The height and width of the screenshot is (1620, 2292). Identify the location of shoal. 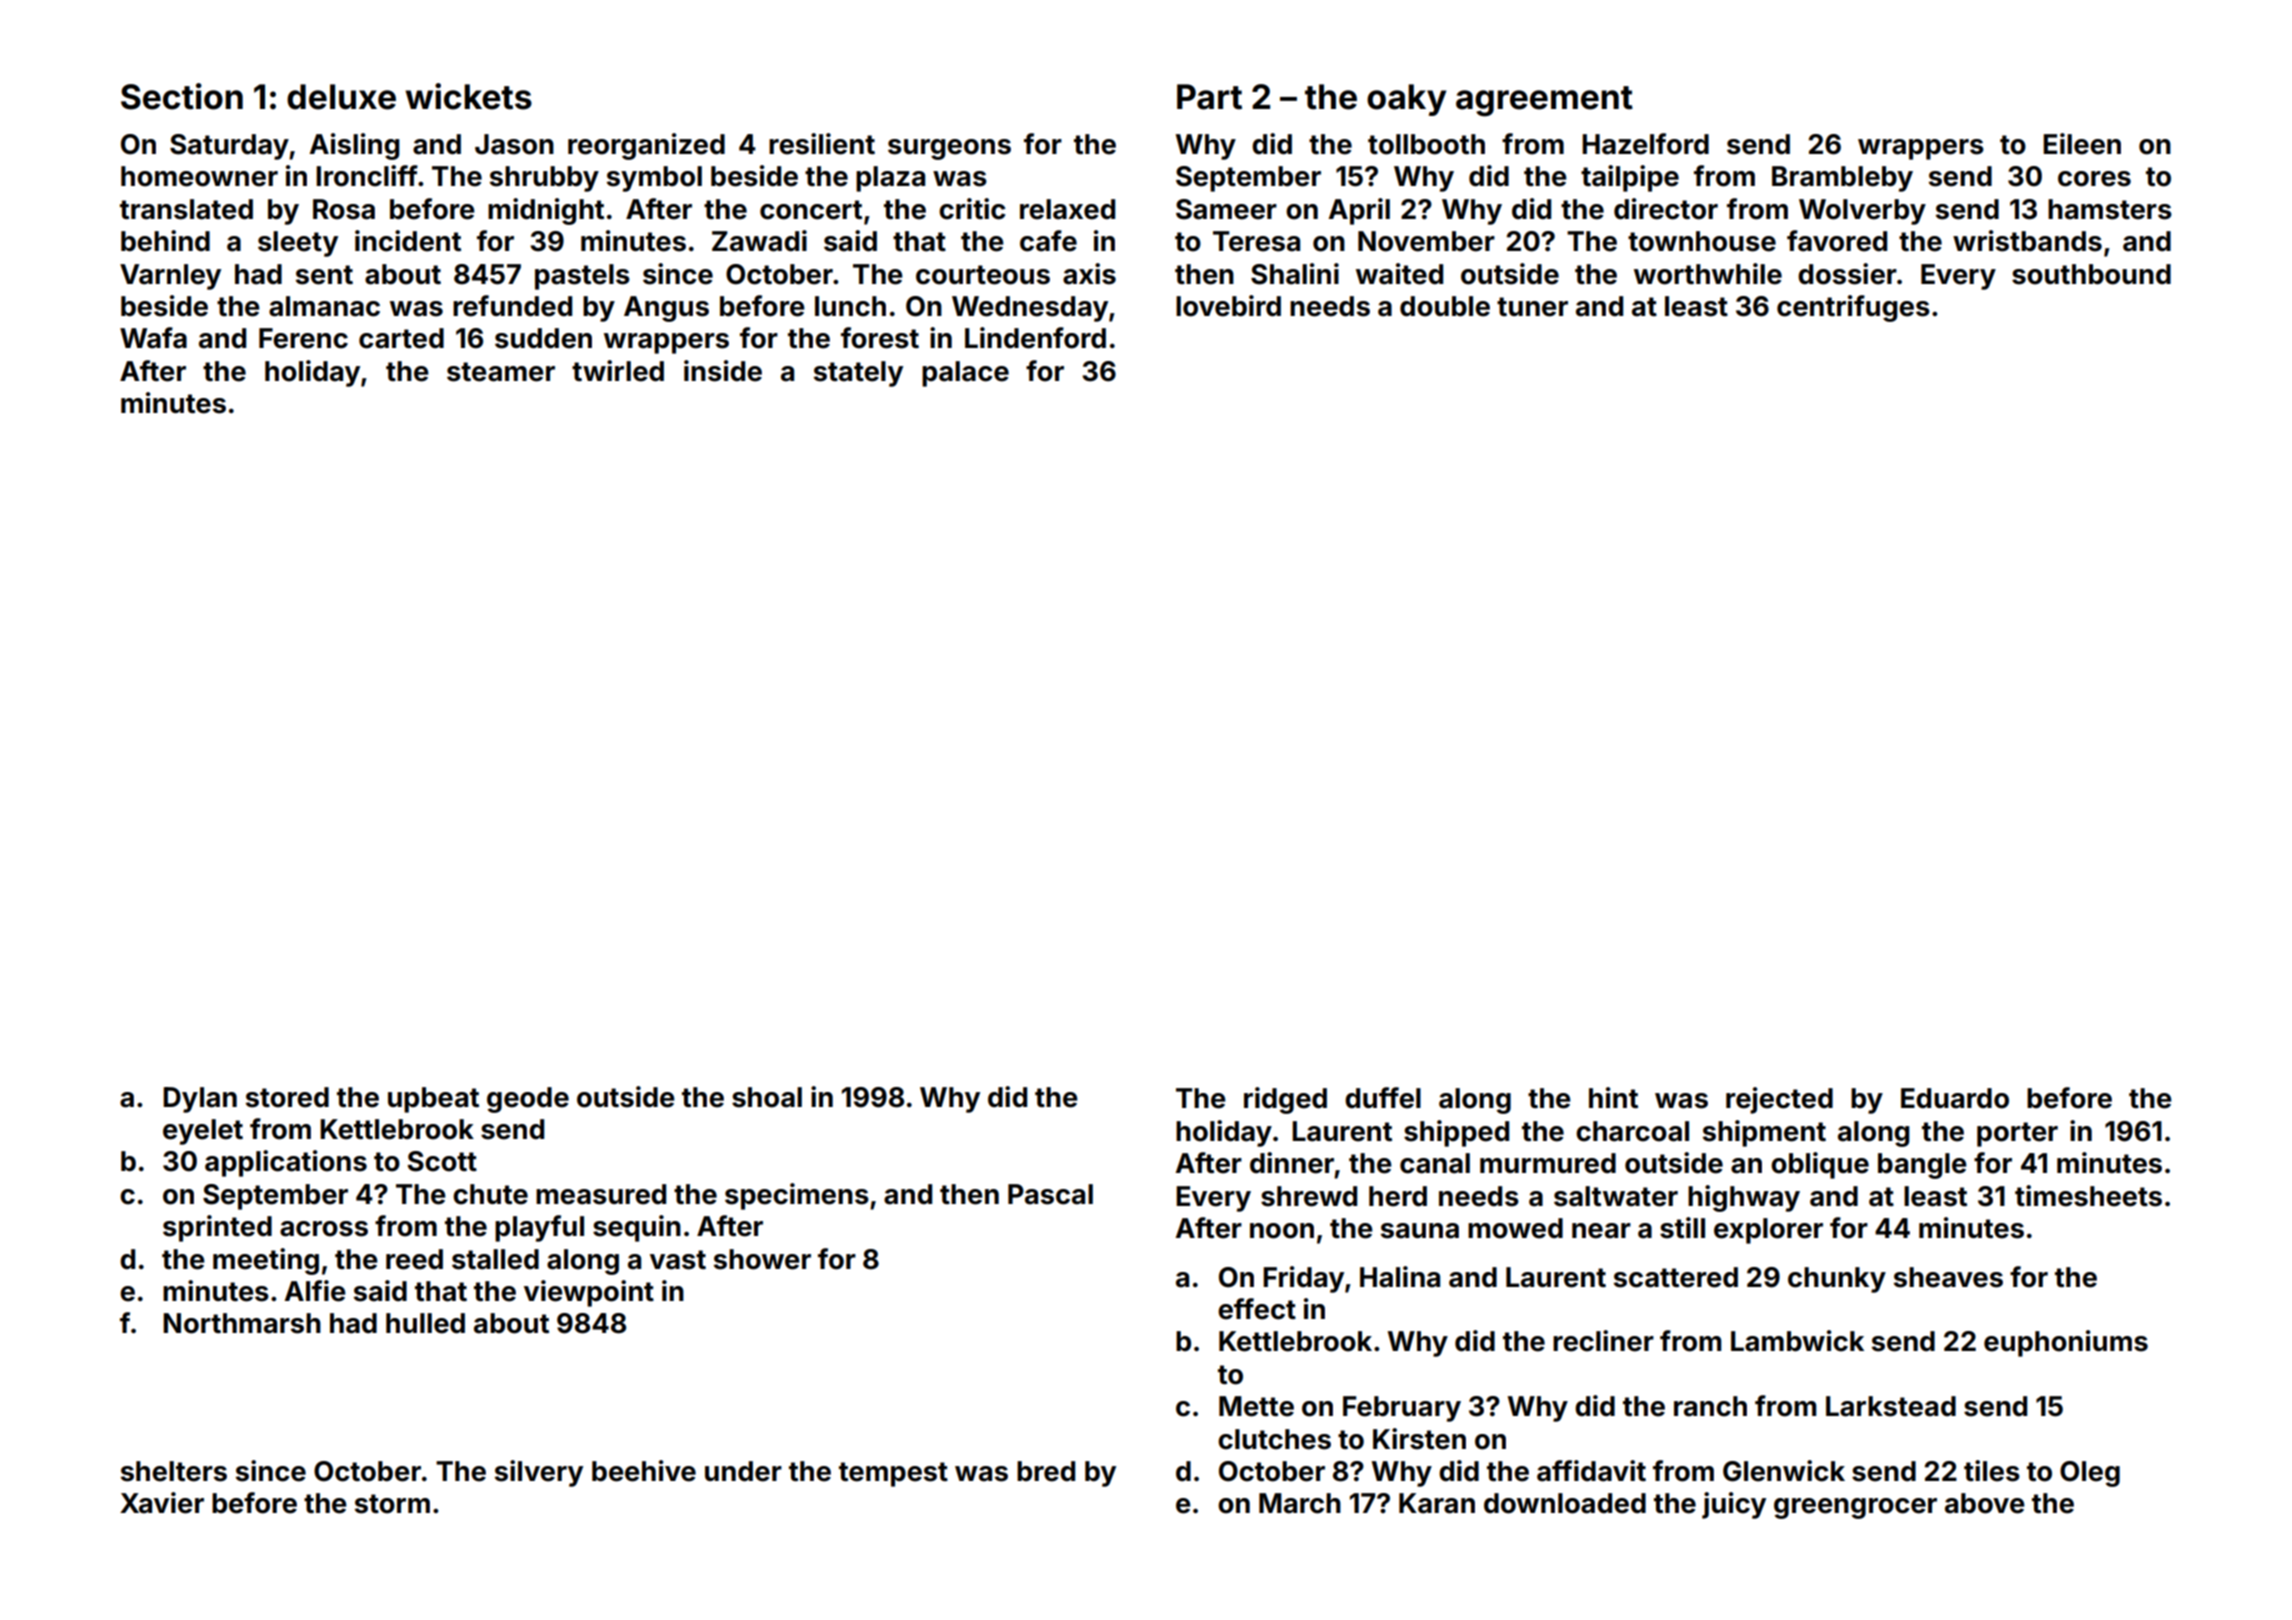
(767, 1097).
